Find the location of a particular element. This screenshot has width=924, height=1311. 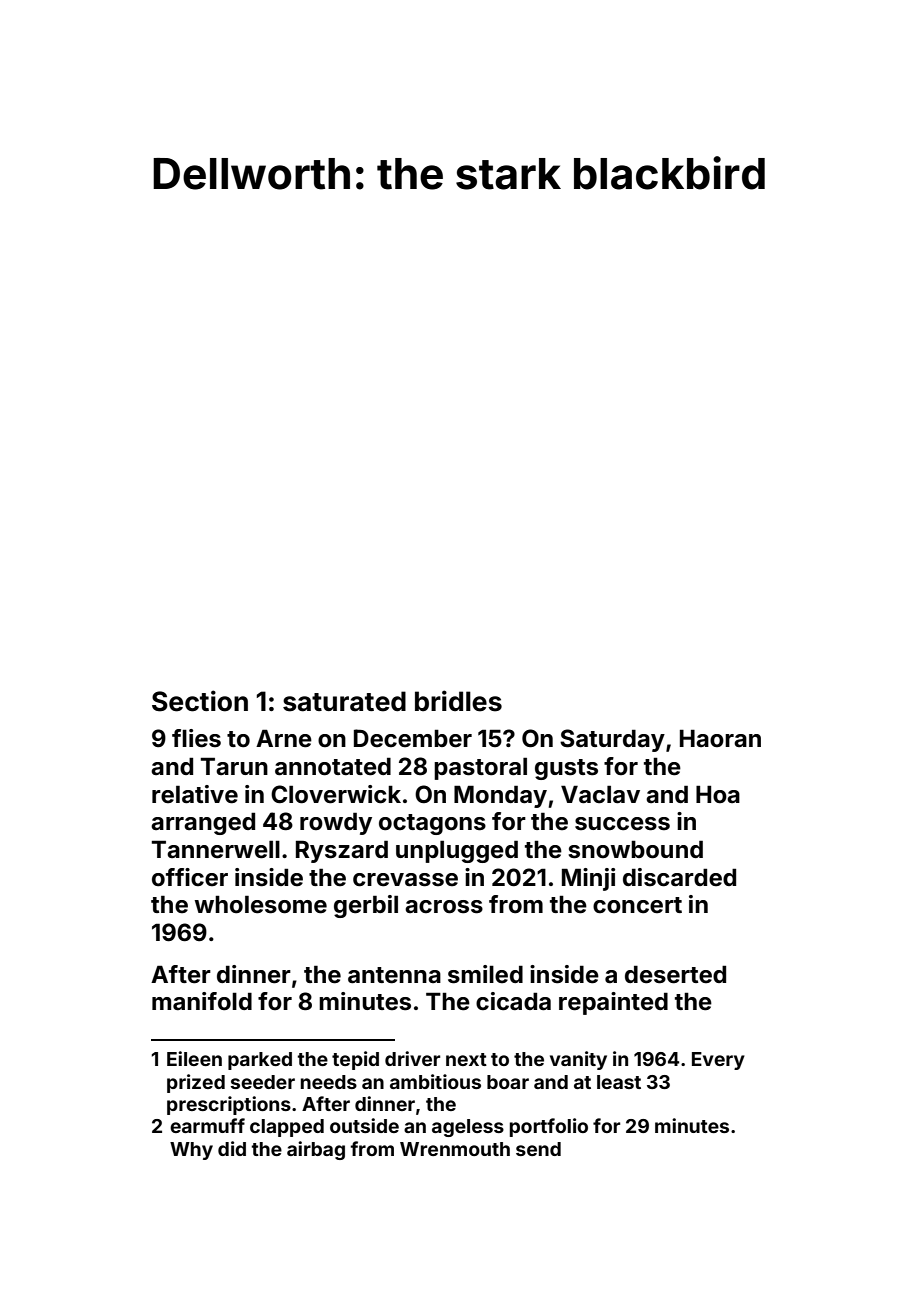

manifold is located at coordinates (202, 1001).
